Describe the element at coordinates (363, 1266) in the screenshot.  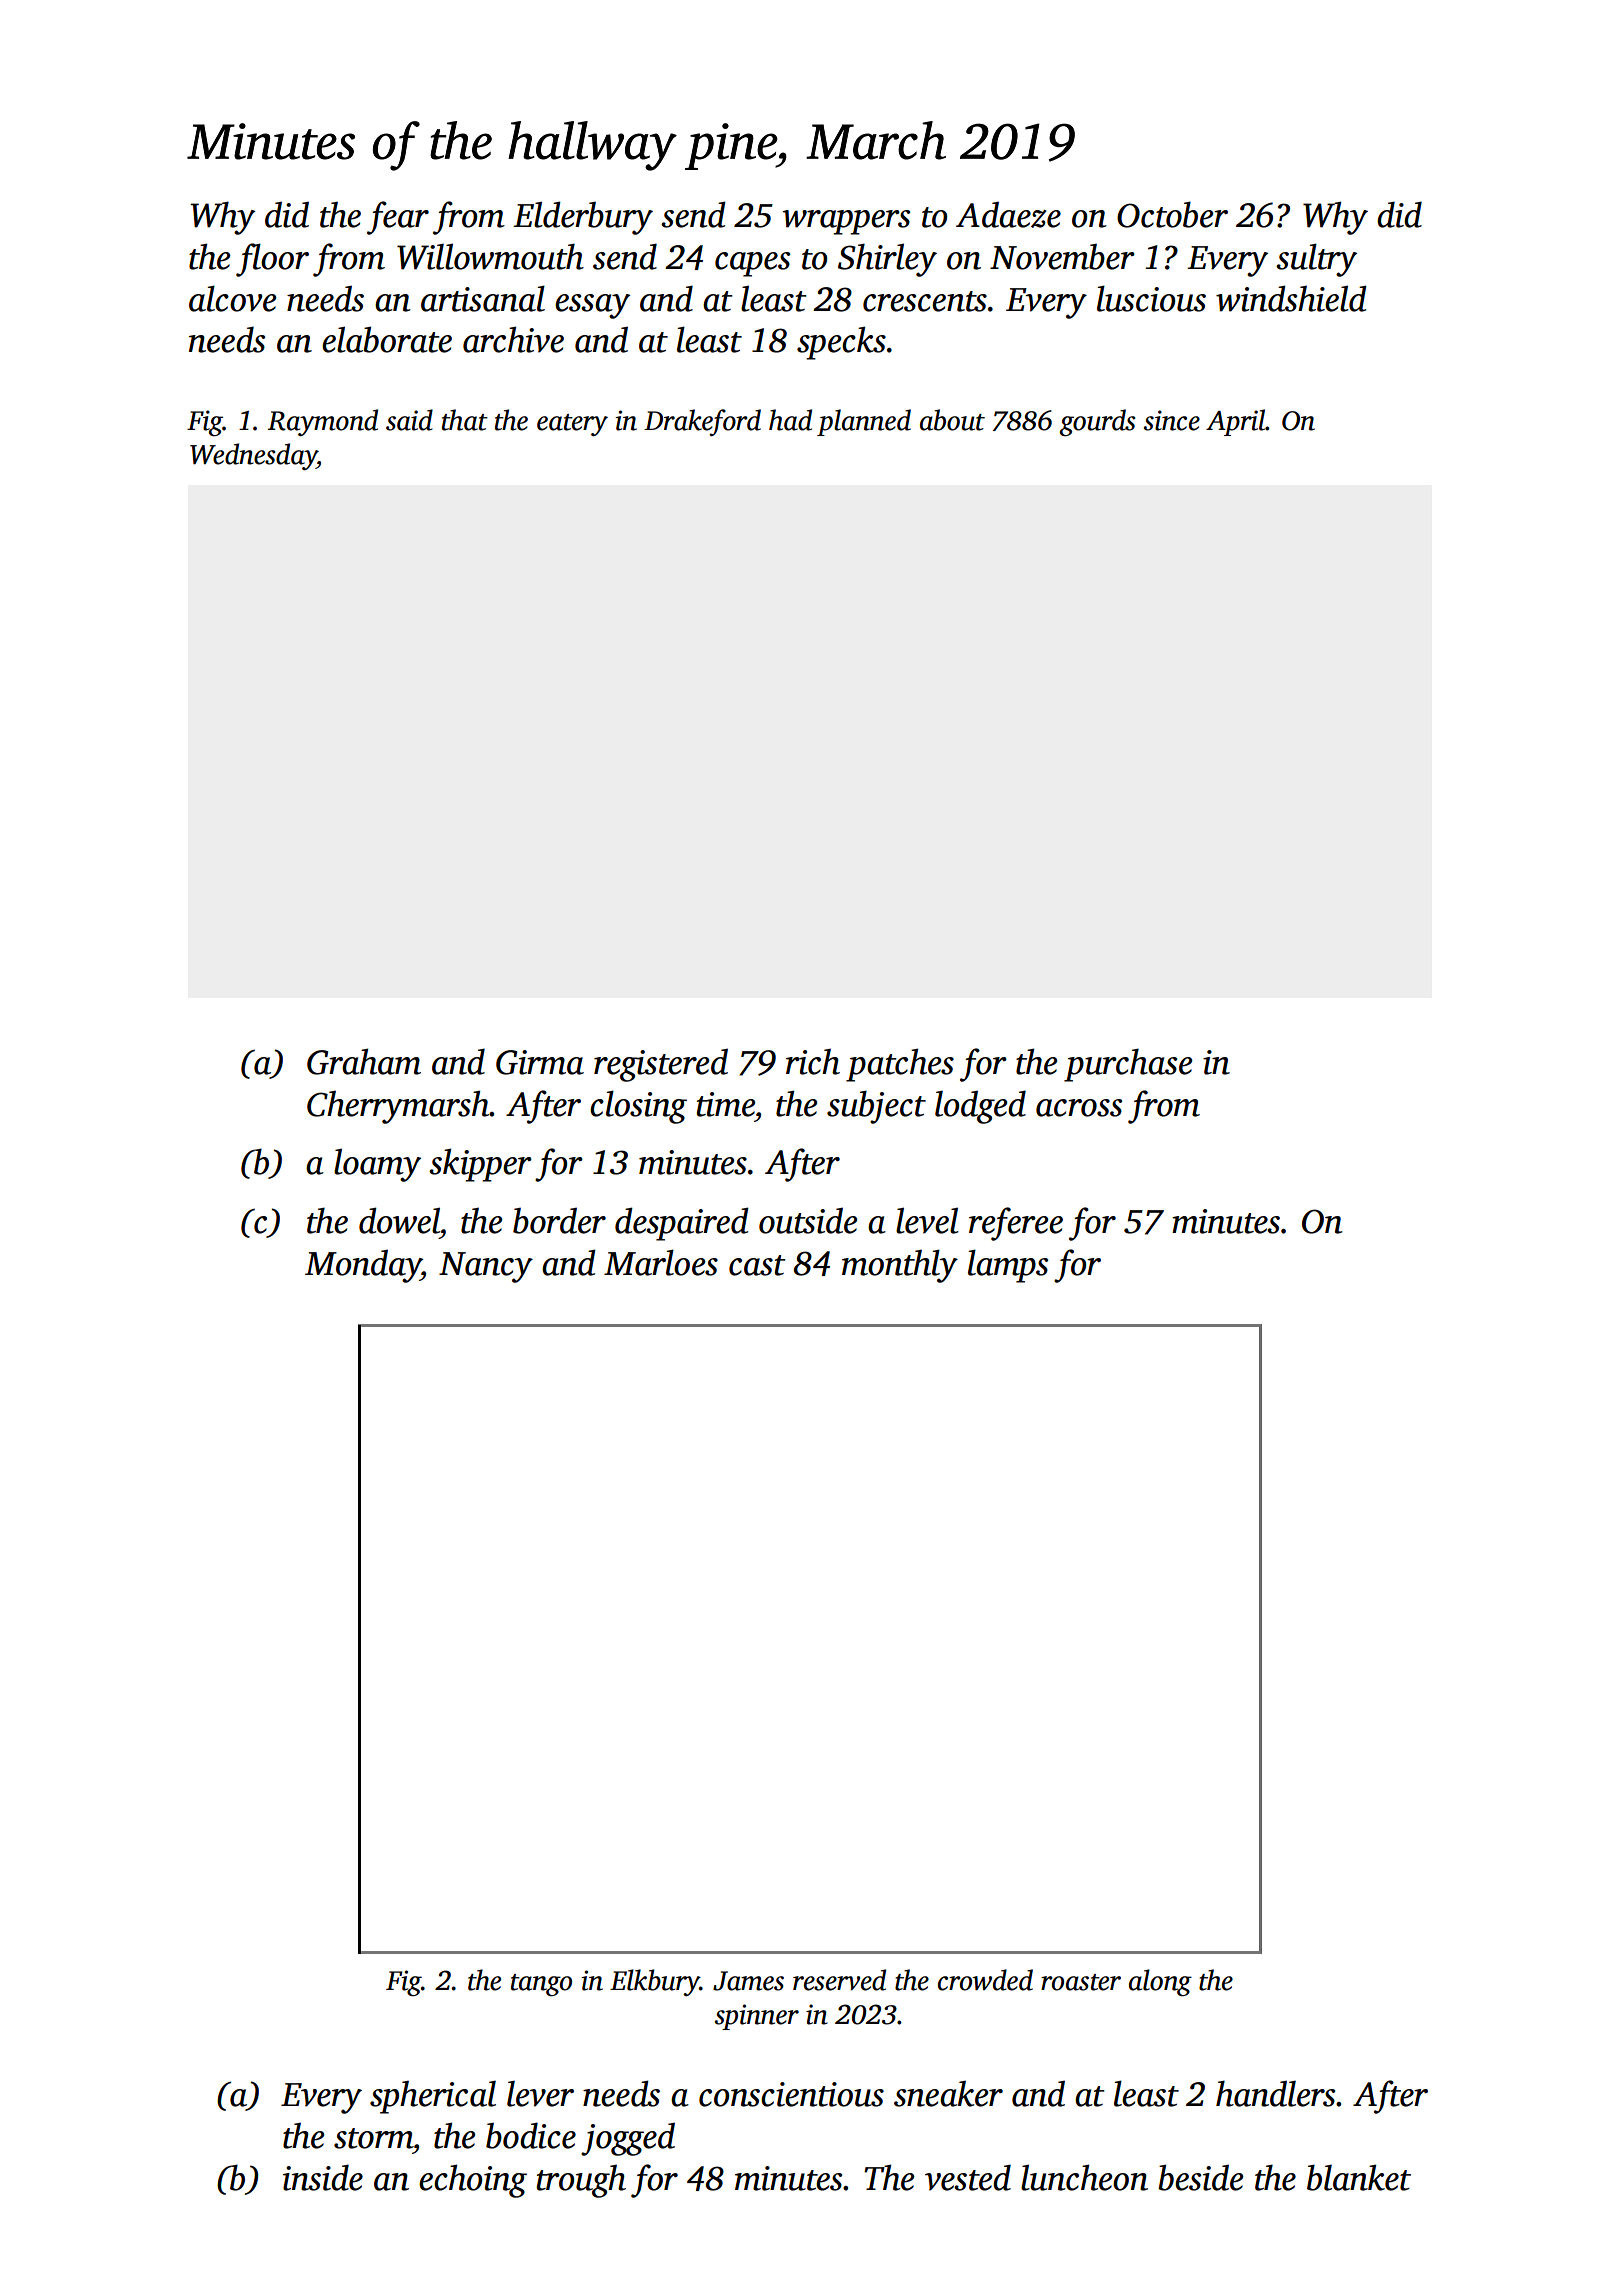
I see `Monday` at that location.
